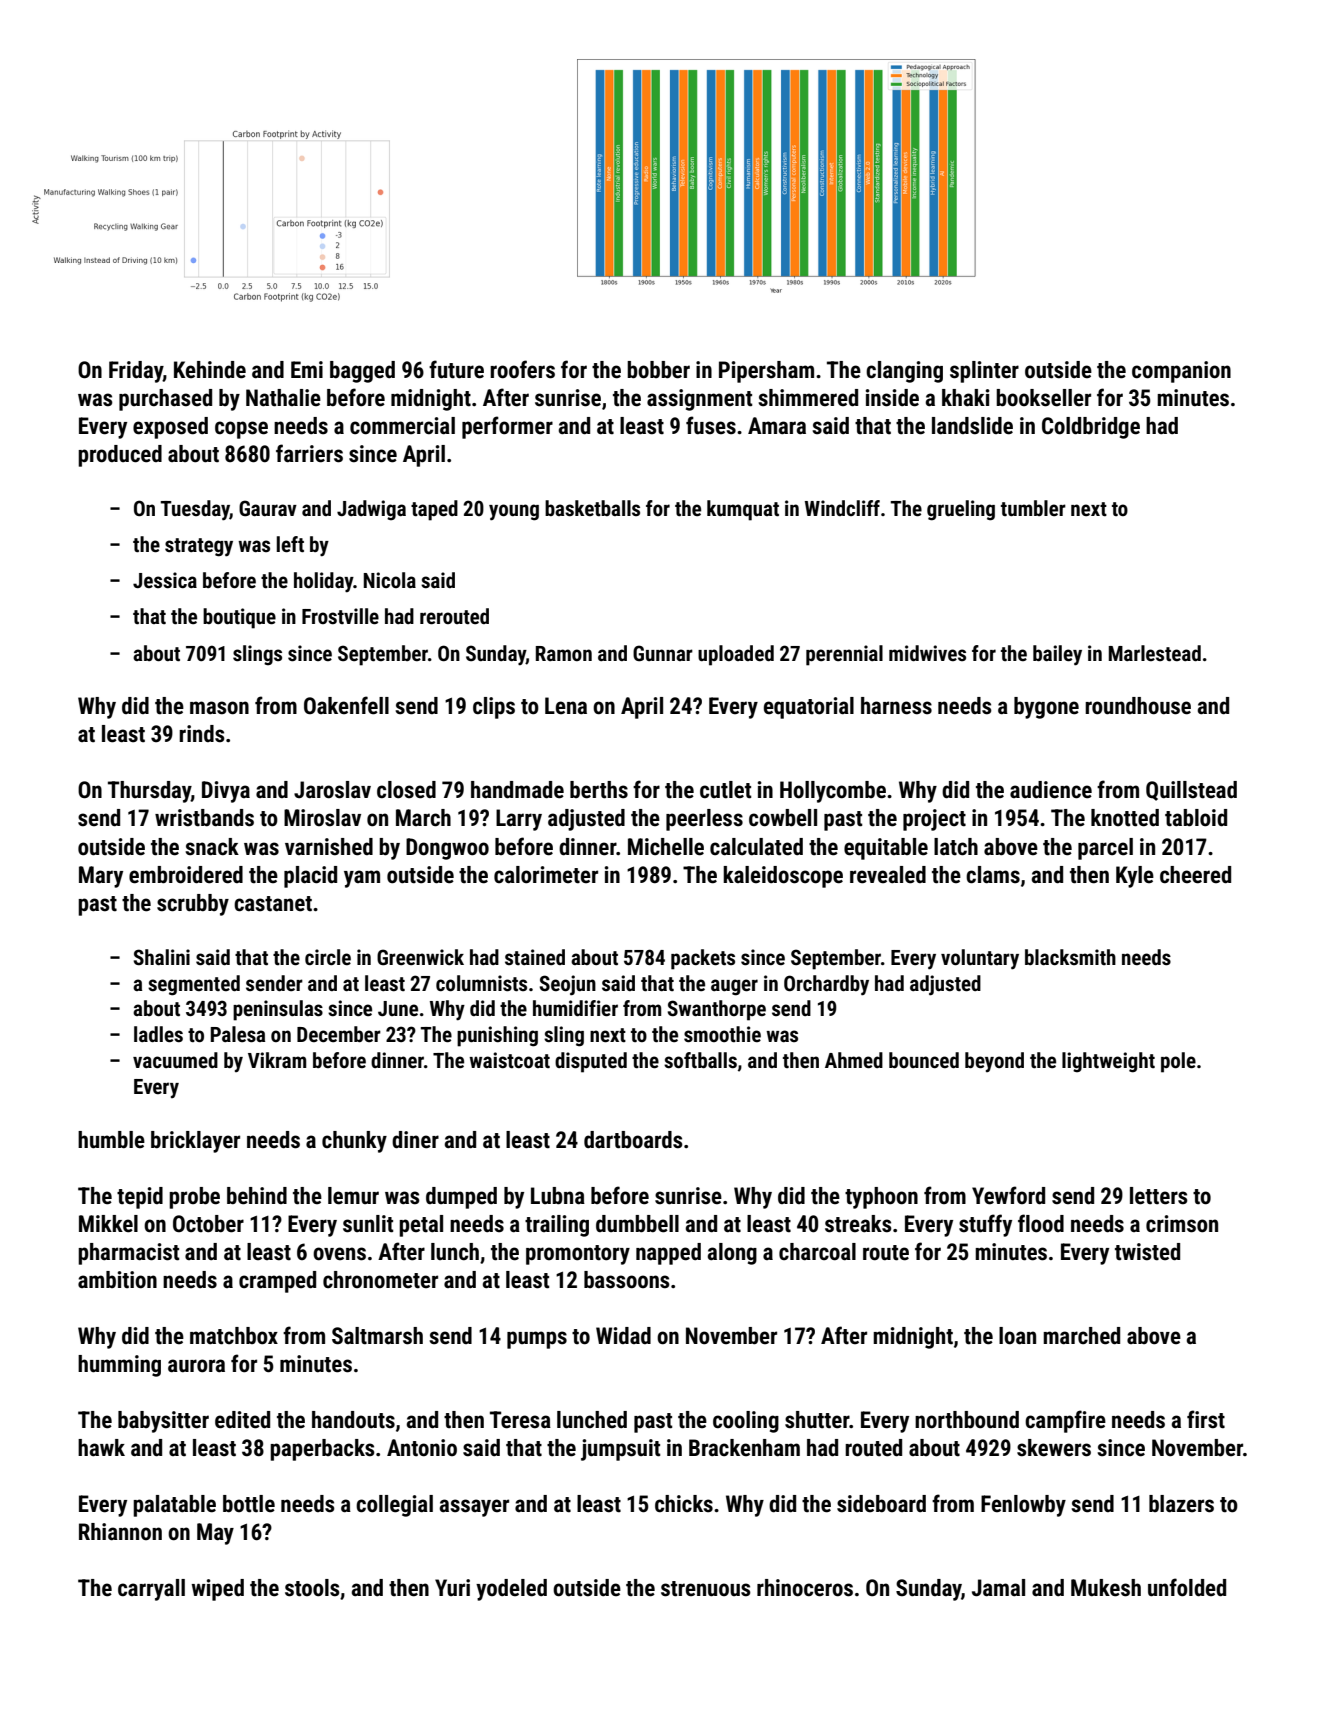 The height and width of the screenshot is (1719, 1328). What do you see at coordinates (1033, 508) in the screenshot?
I see `tumbler` at bounding box center [1033, 508].
